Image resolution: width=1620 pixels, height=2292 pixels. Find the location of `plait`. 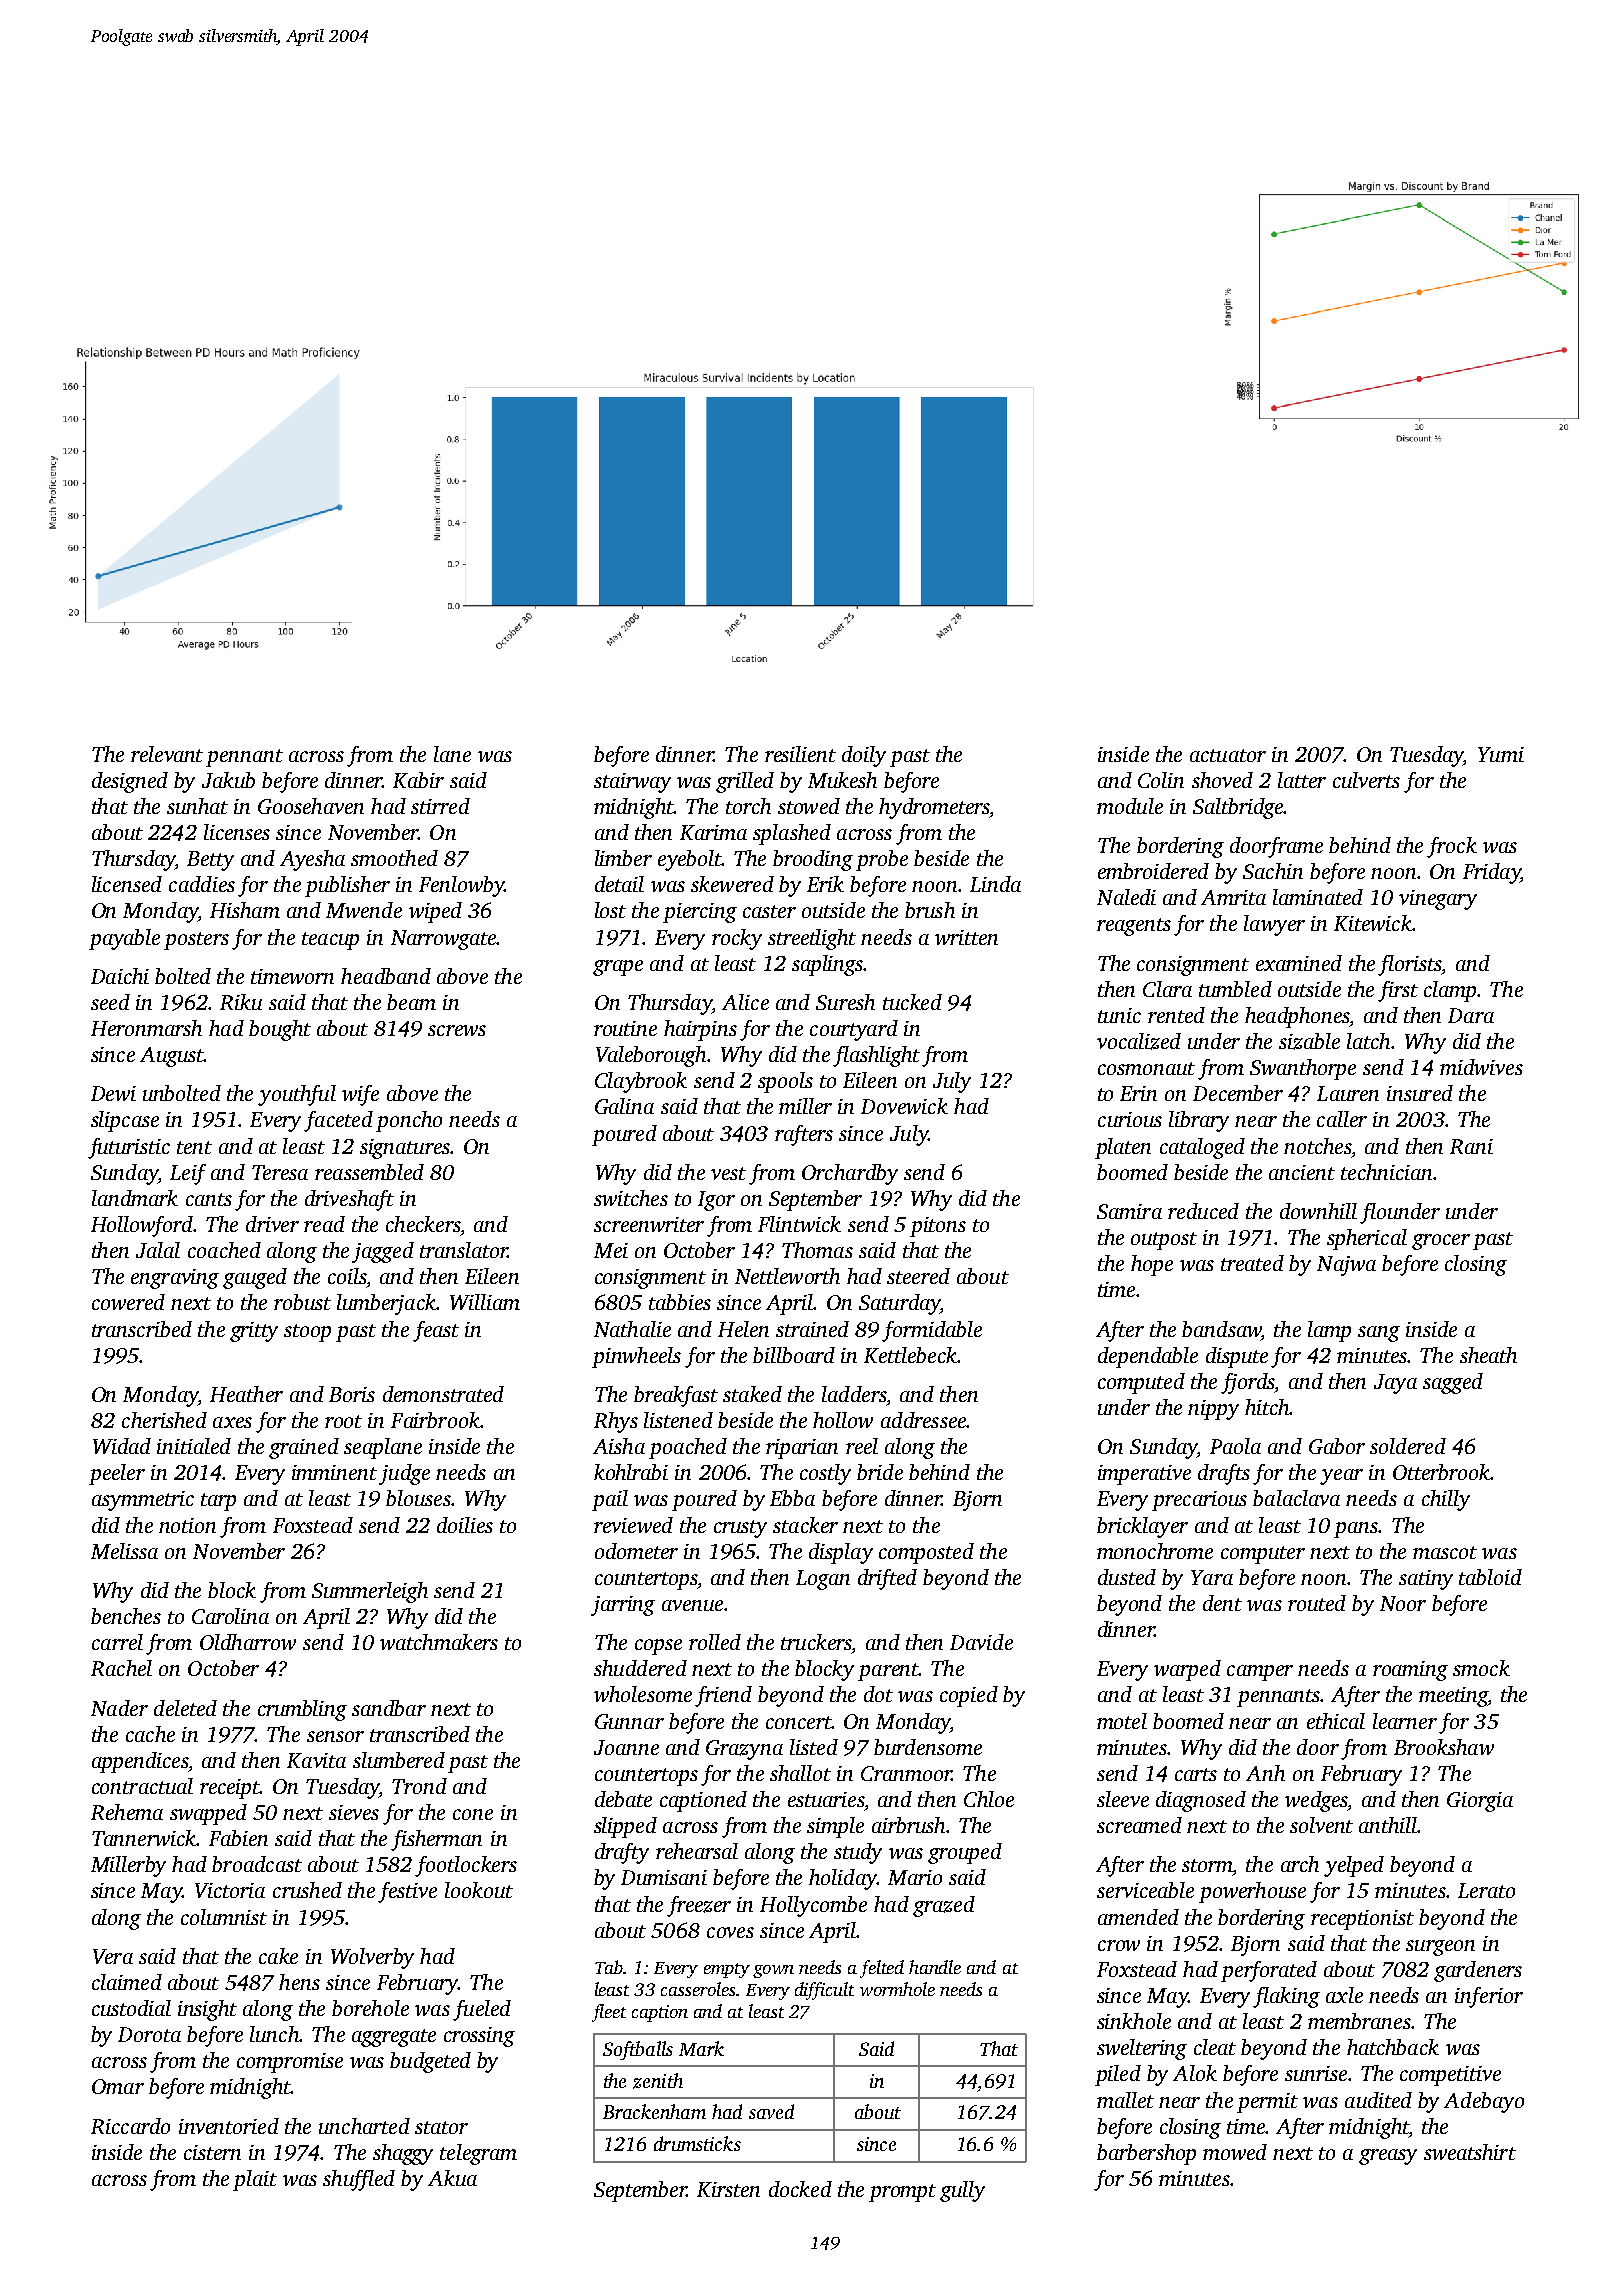

plait is located at coordinates (255, 2180).
